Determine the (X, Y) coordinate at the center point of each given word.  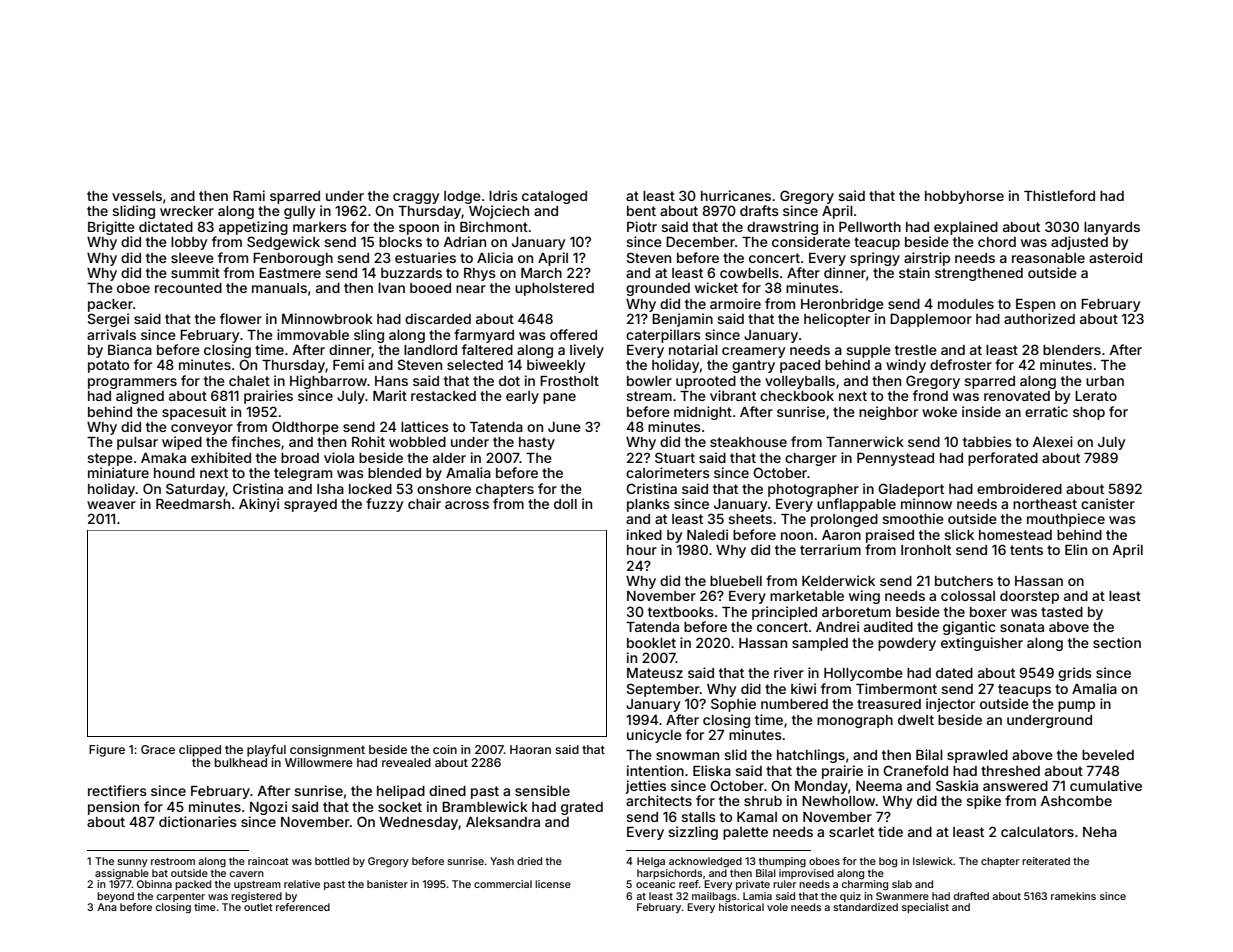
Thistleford (1059, 195)
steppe (110, 459)
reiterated (1046, 861)
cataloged (554, 197)
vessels (137, 196)
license (553, 884)
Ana (107, 907)
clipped (200, 751)
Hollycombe (863, 674)
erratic (1046, 411)
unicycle (654, 736)
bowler (649, 381)
